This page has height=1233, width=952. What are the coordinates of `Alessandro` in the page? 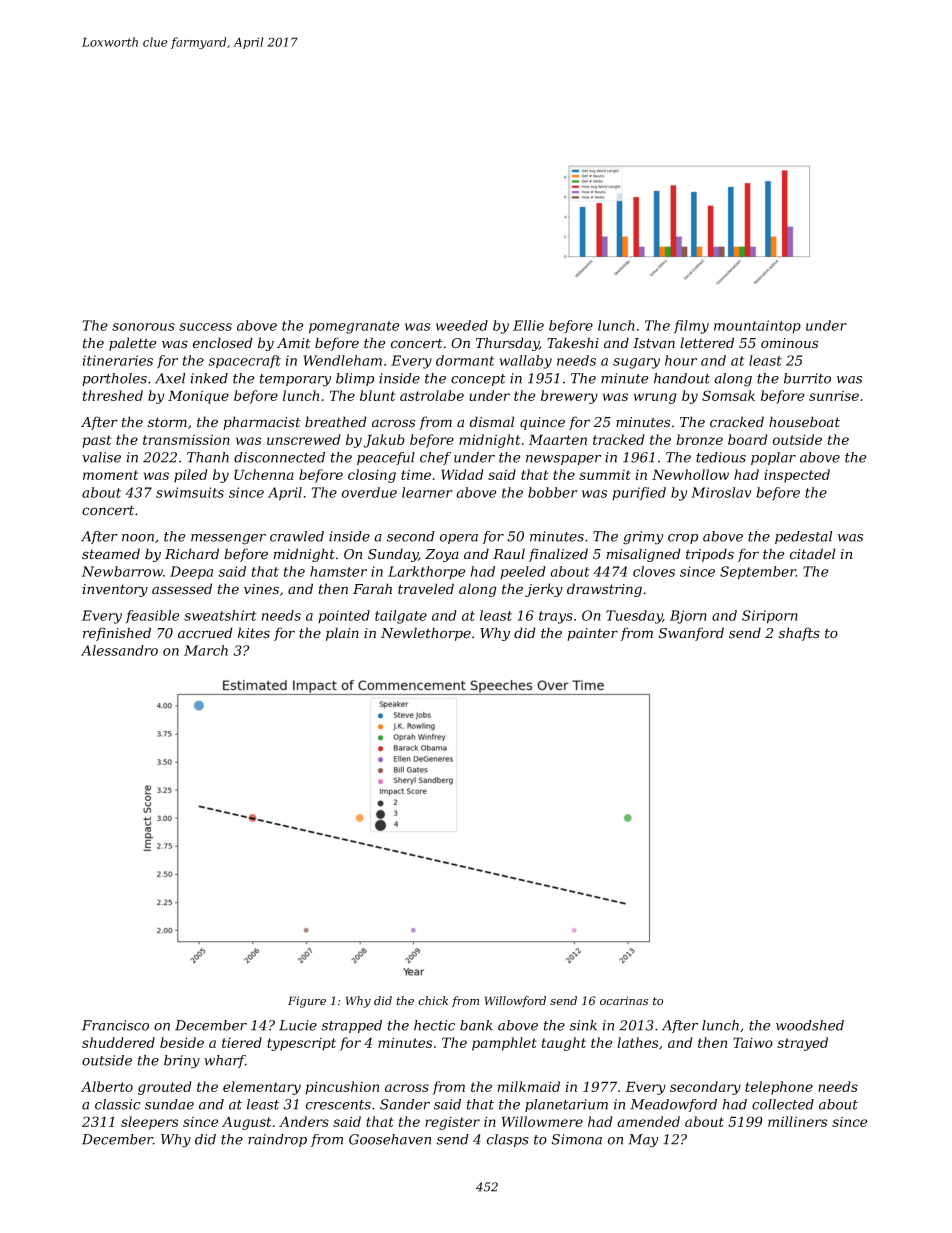 It's located at (119, 650).
